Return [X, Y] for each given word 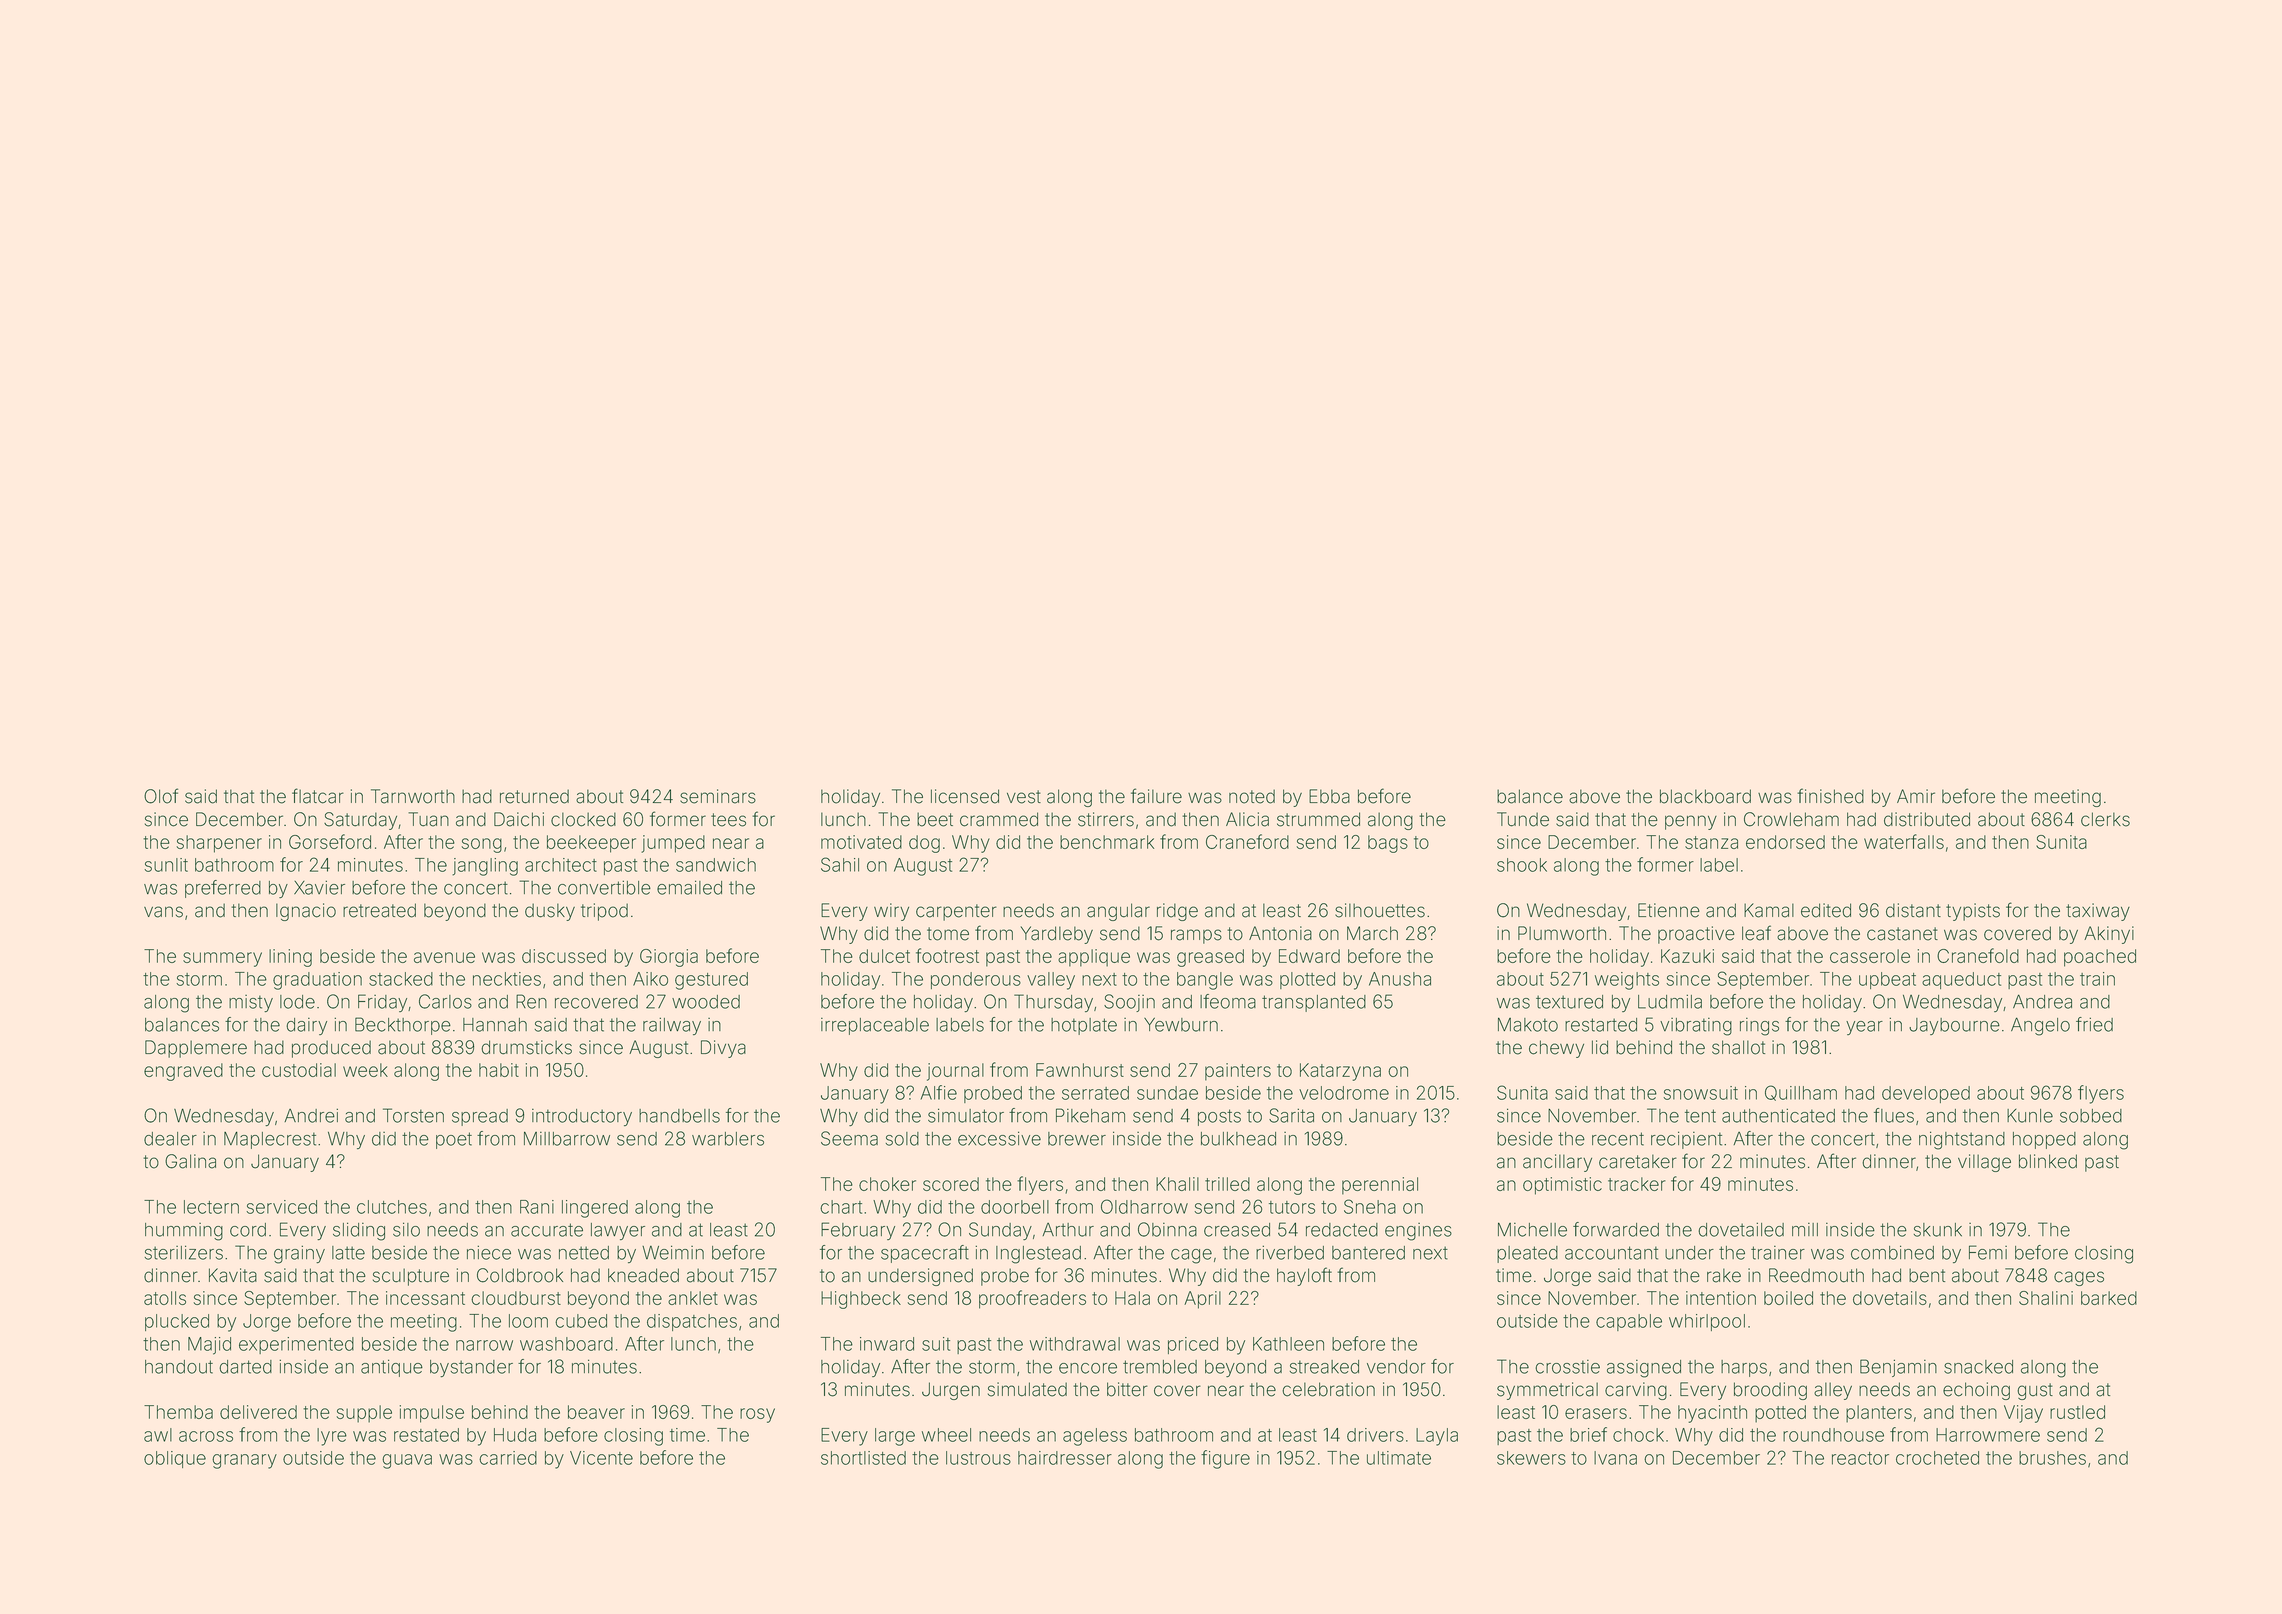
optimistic [1562, 1186]
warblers [728, 1139]
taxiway [2098, 912]
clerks [2105, 819]
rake [1724, 1275]
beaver [596, 1412]
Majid [209, 1346]
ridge [1177, 912]
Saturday [360, 821]
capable [1629, 1322]
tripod [604, 912]
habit [499, 1070]
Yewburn [1181, 1025]
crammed [999, 819]
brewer [1077, 1139]
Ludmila [1670, 1001]
